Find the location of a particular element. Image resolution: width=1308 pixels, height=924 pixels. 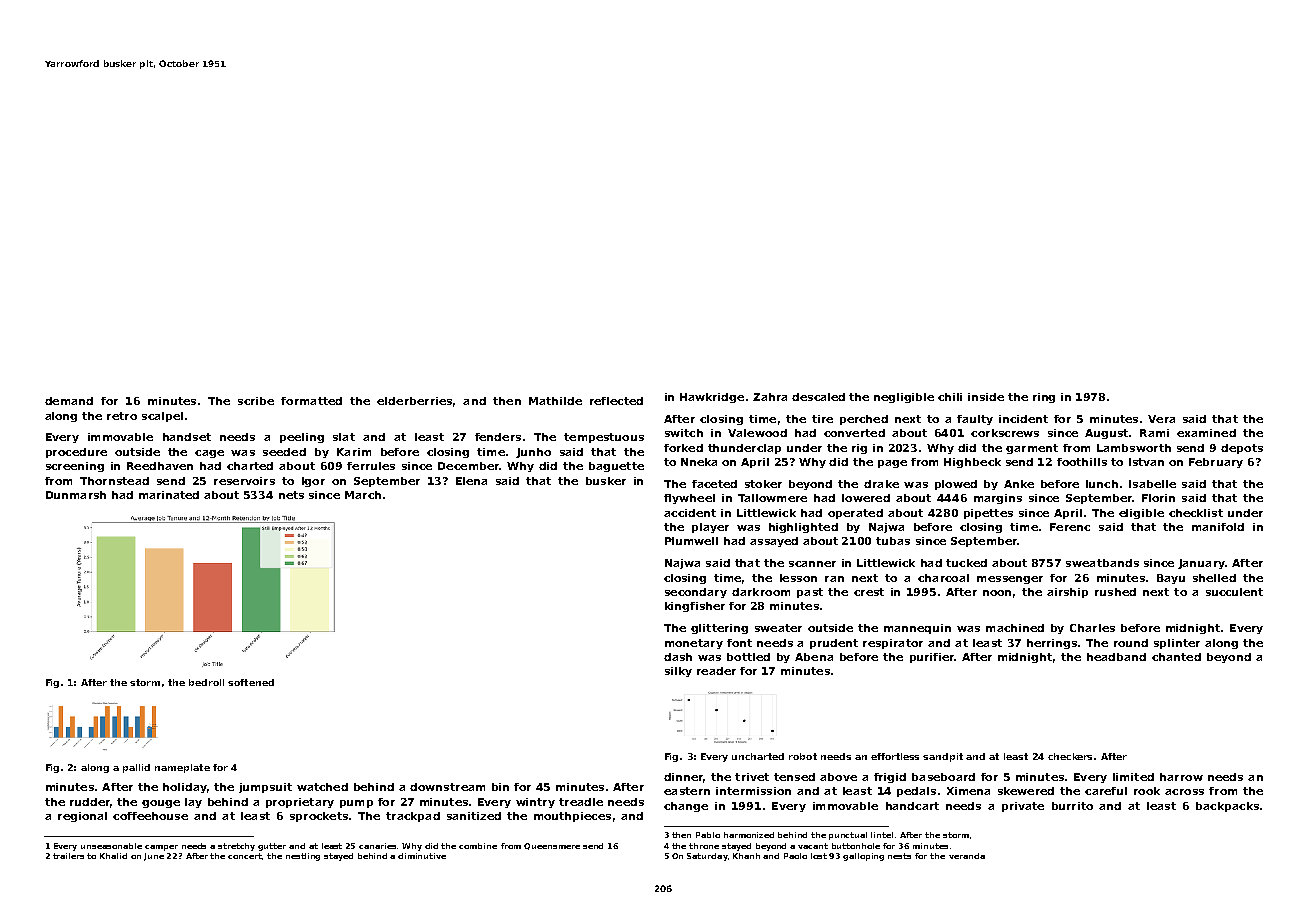

diminutive is located at coordinates (422, 856).
